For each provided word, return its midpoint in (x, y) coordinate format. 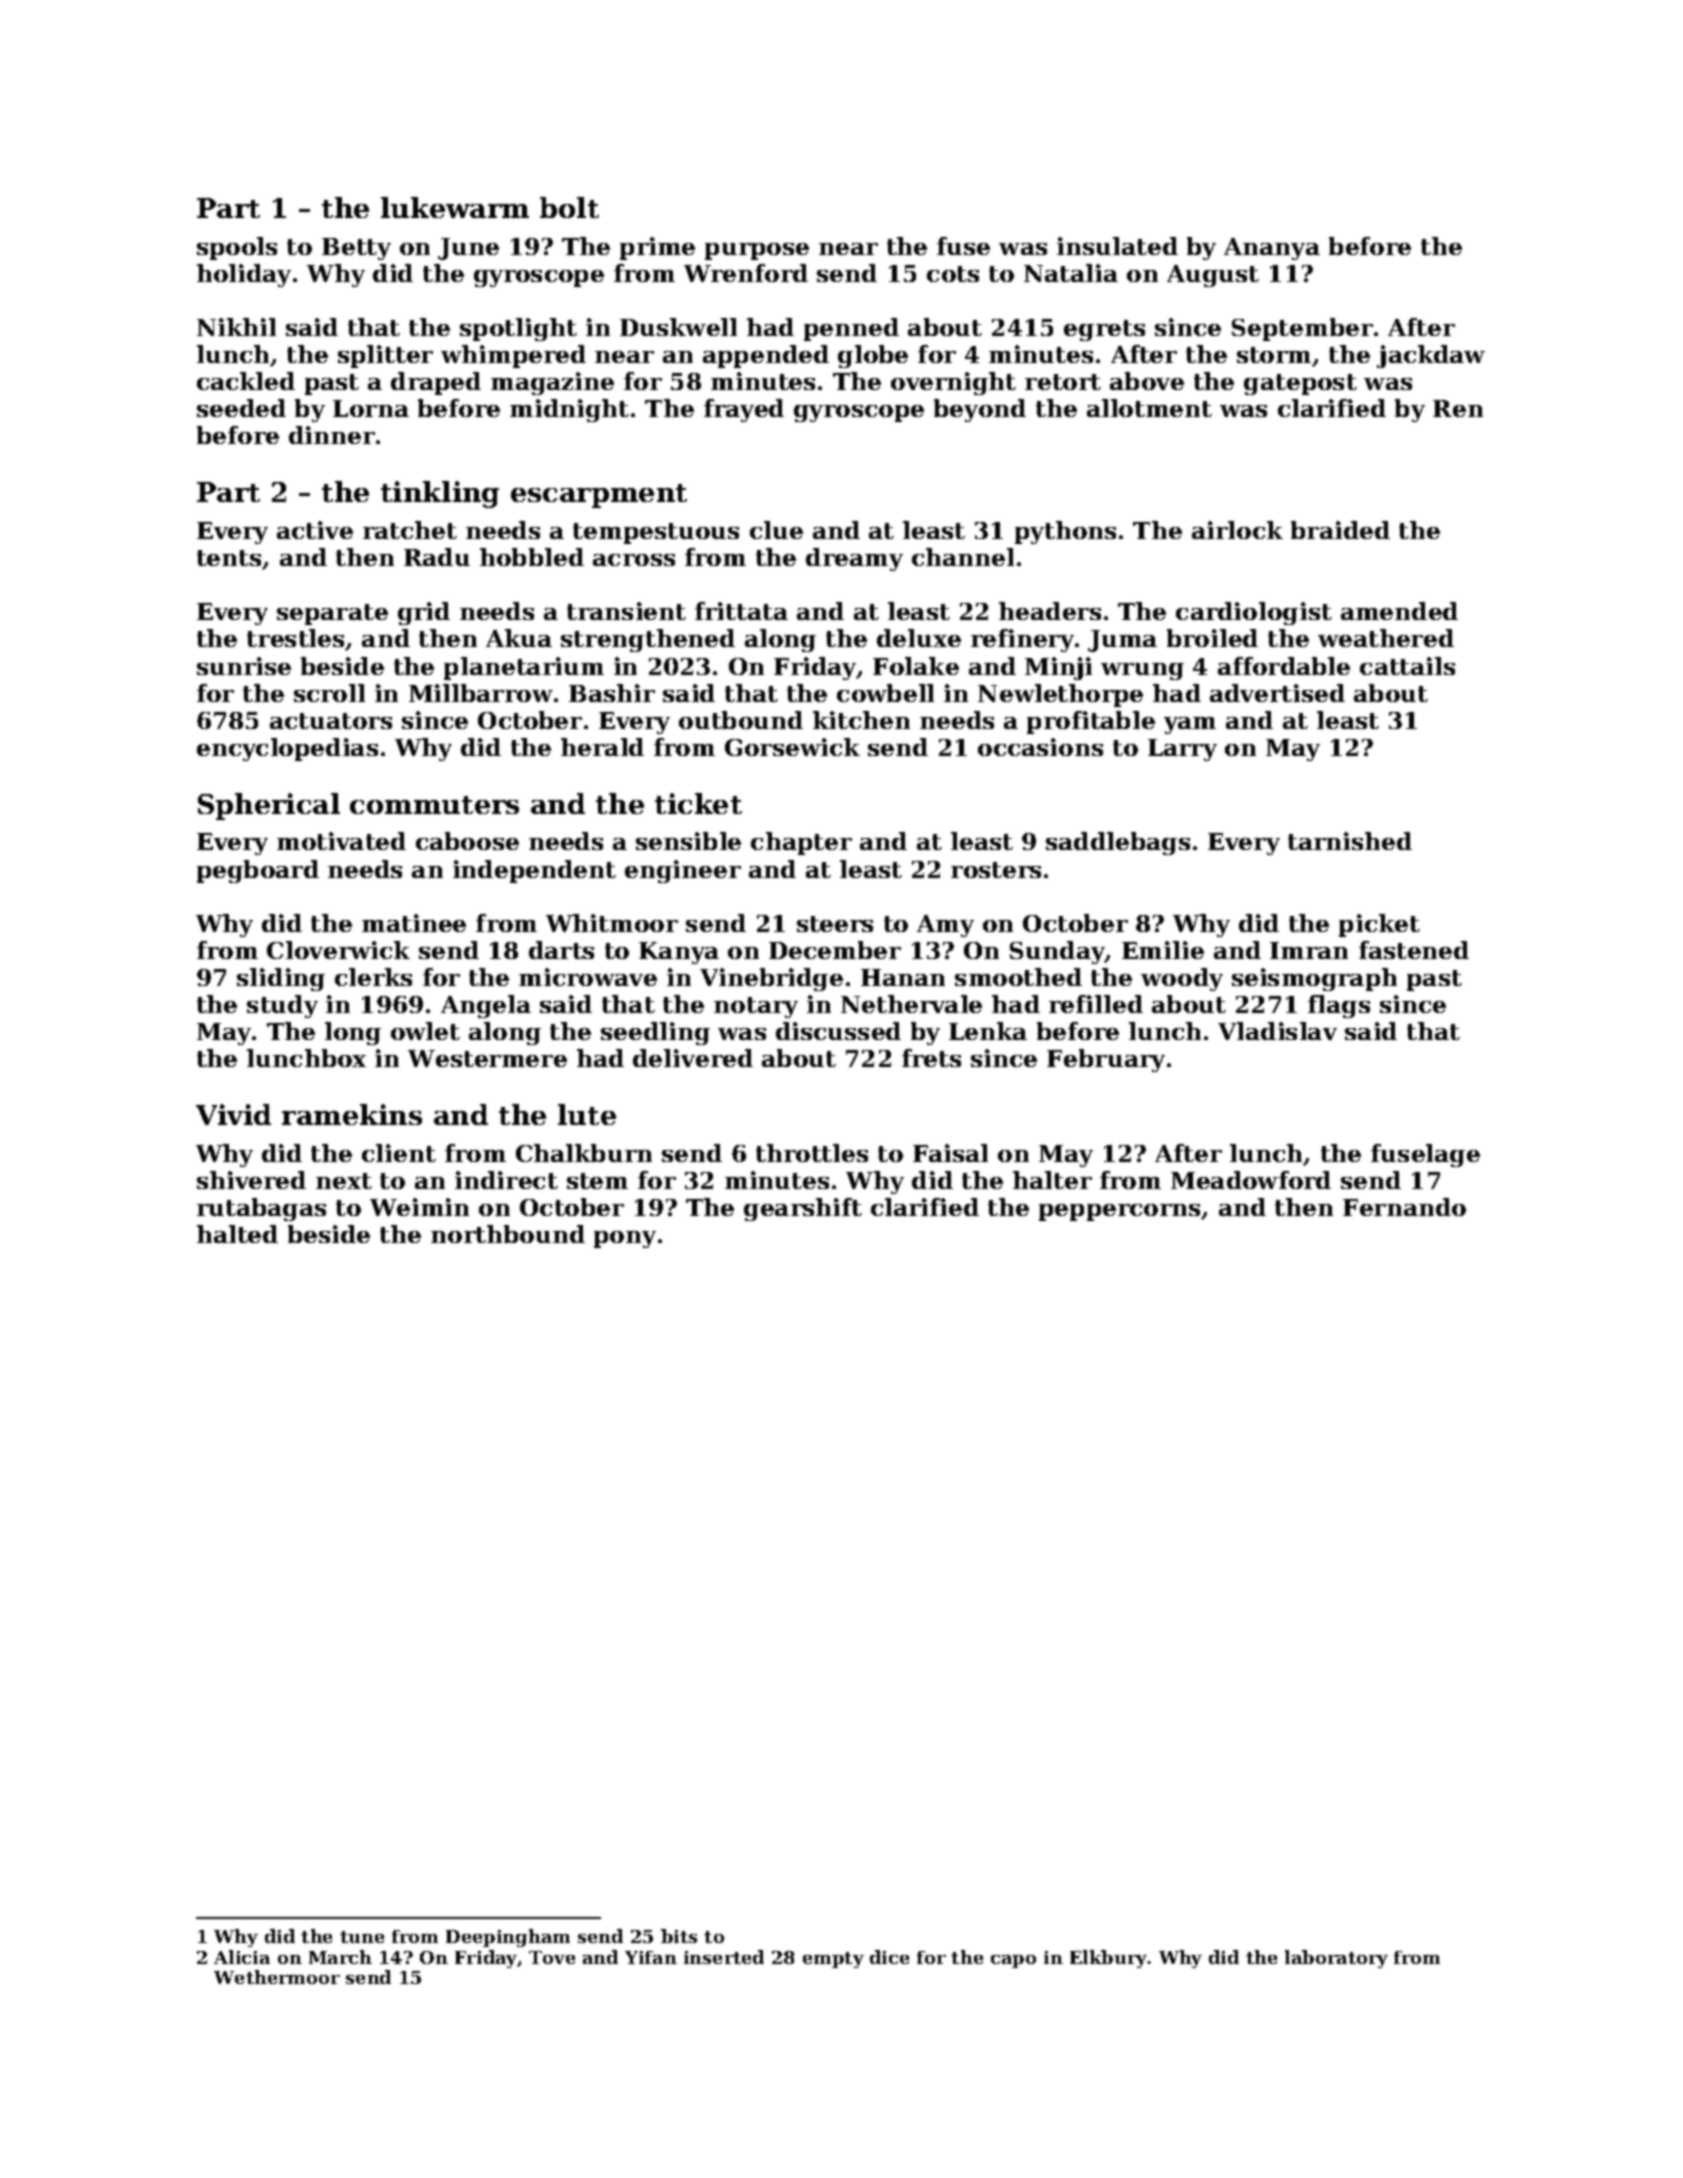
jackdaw (1431, 356)
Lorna (371, 408)
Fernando (1404, 1207)
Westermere (487, 1058)
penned (851, 329)
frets (931, 1058)
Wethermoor (277, 1977)
